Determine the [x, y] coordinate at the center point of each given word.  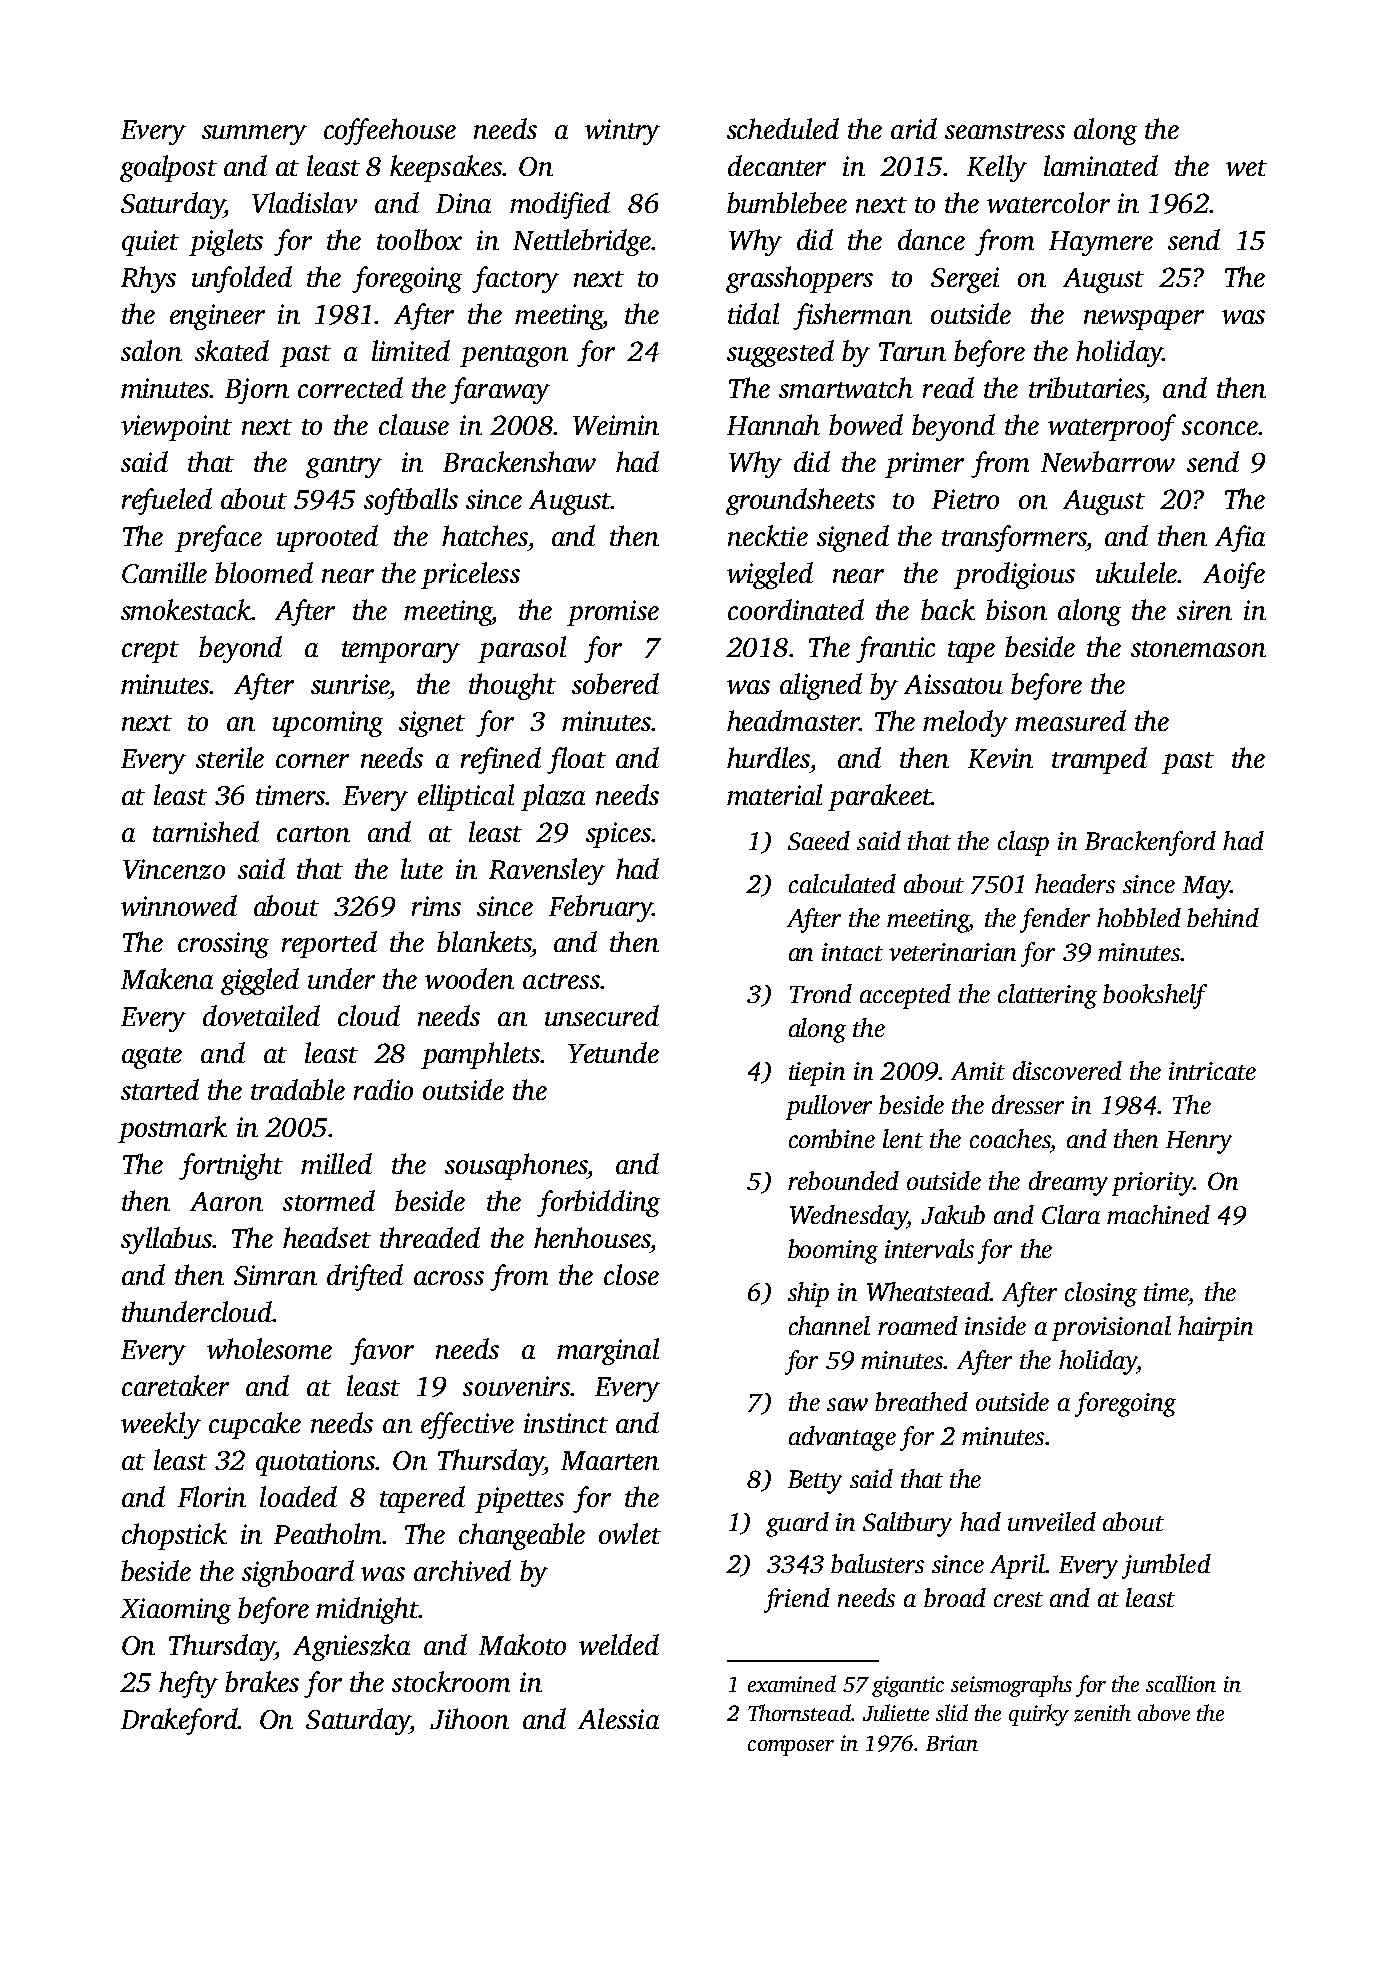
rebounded [843, 1180]
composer [791, 1748]
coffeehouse [390, 131]
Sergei [965, 280]
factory [515, 279]
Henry [1199, 1142]
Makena [167, 978]
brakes [262, 1681]
